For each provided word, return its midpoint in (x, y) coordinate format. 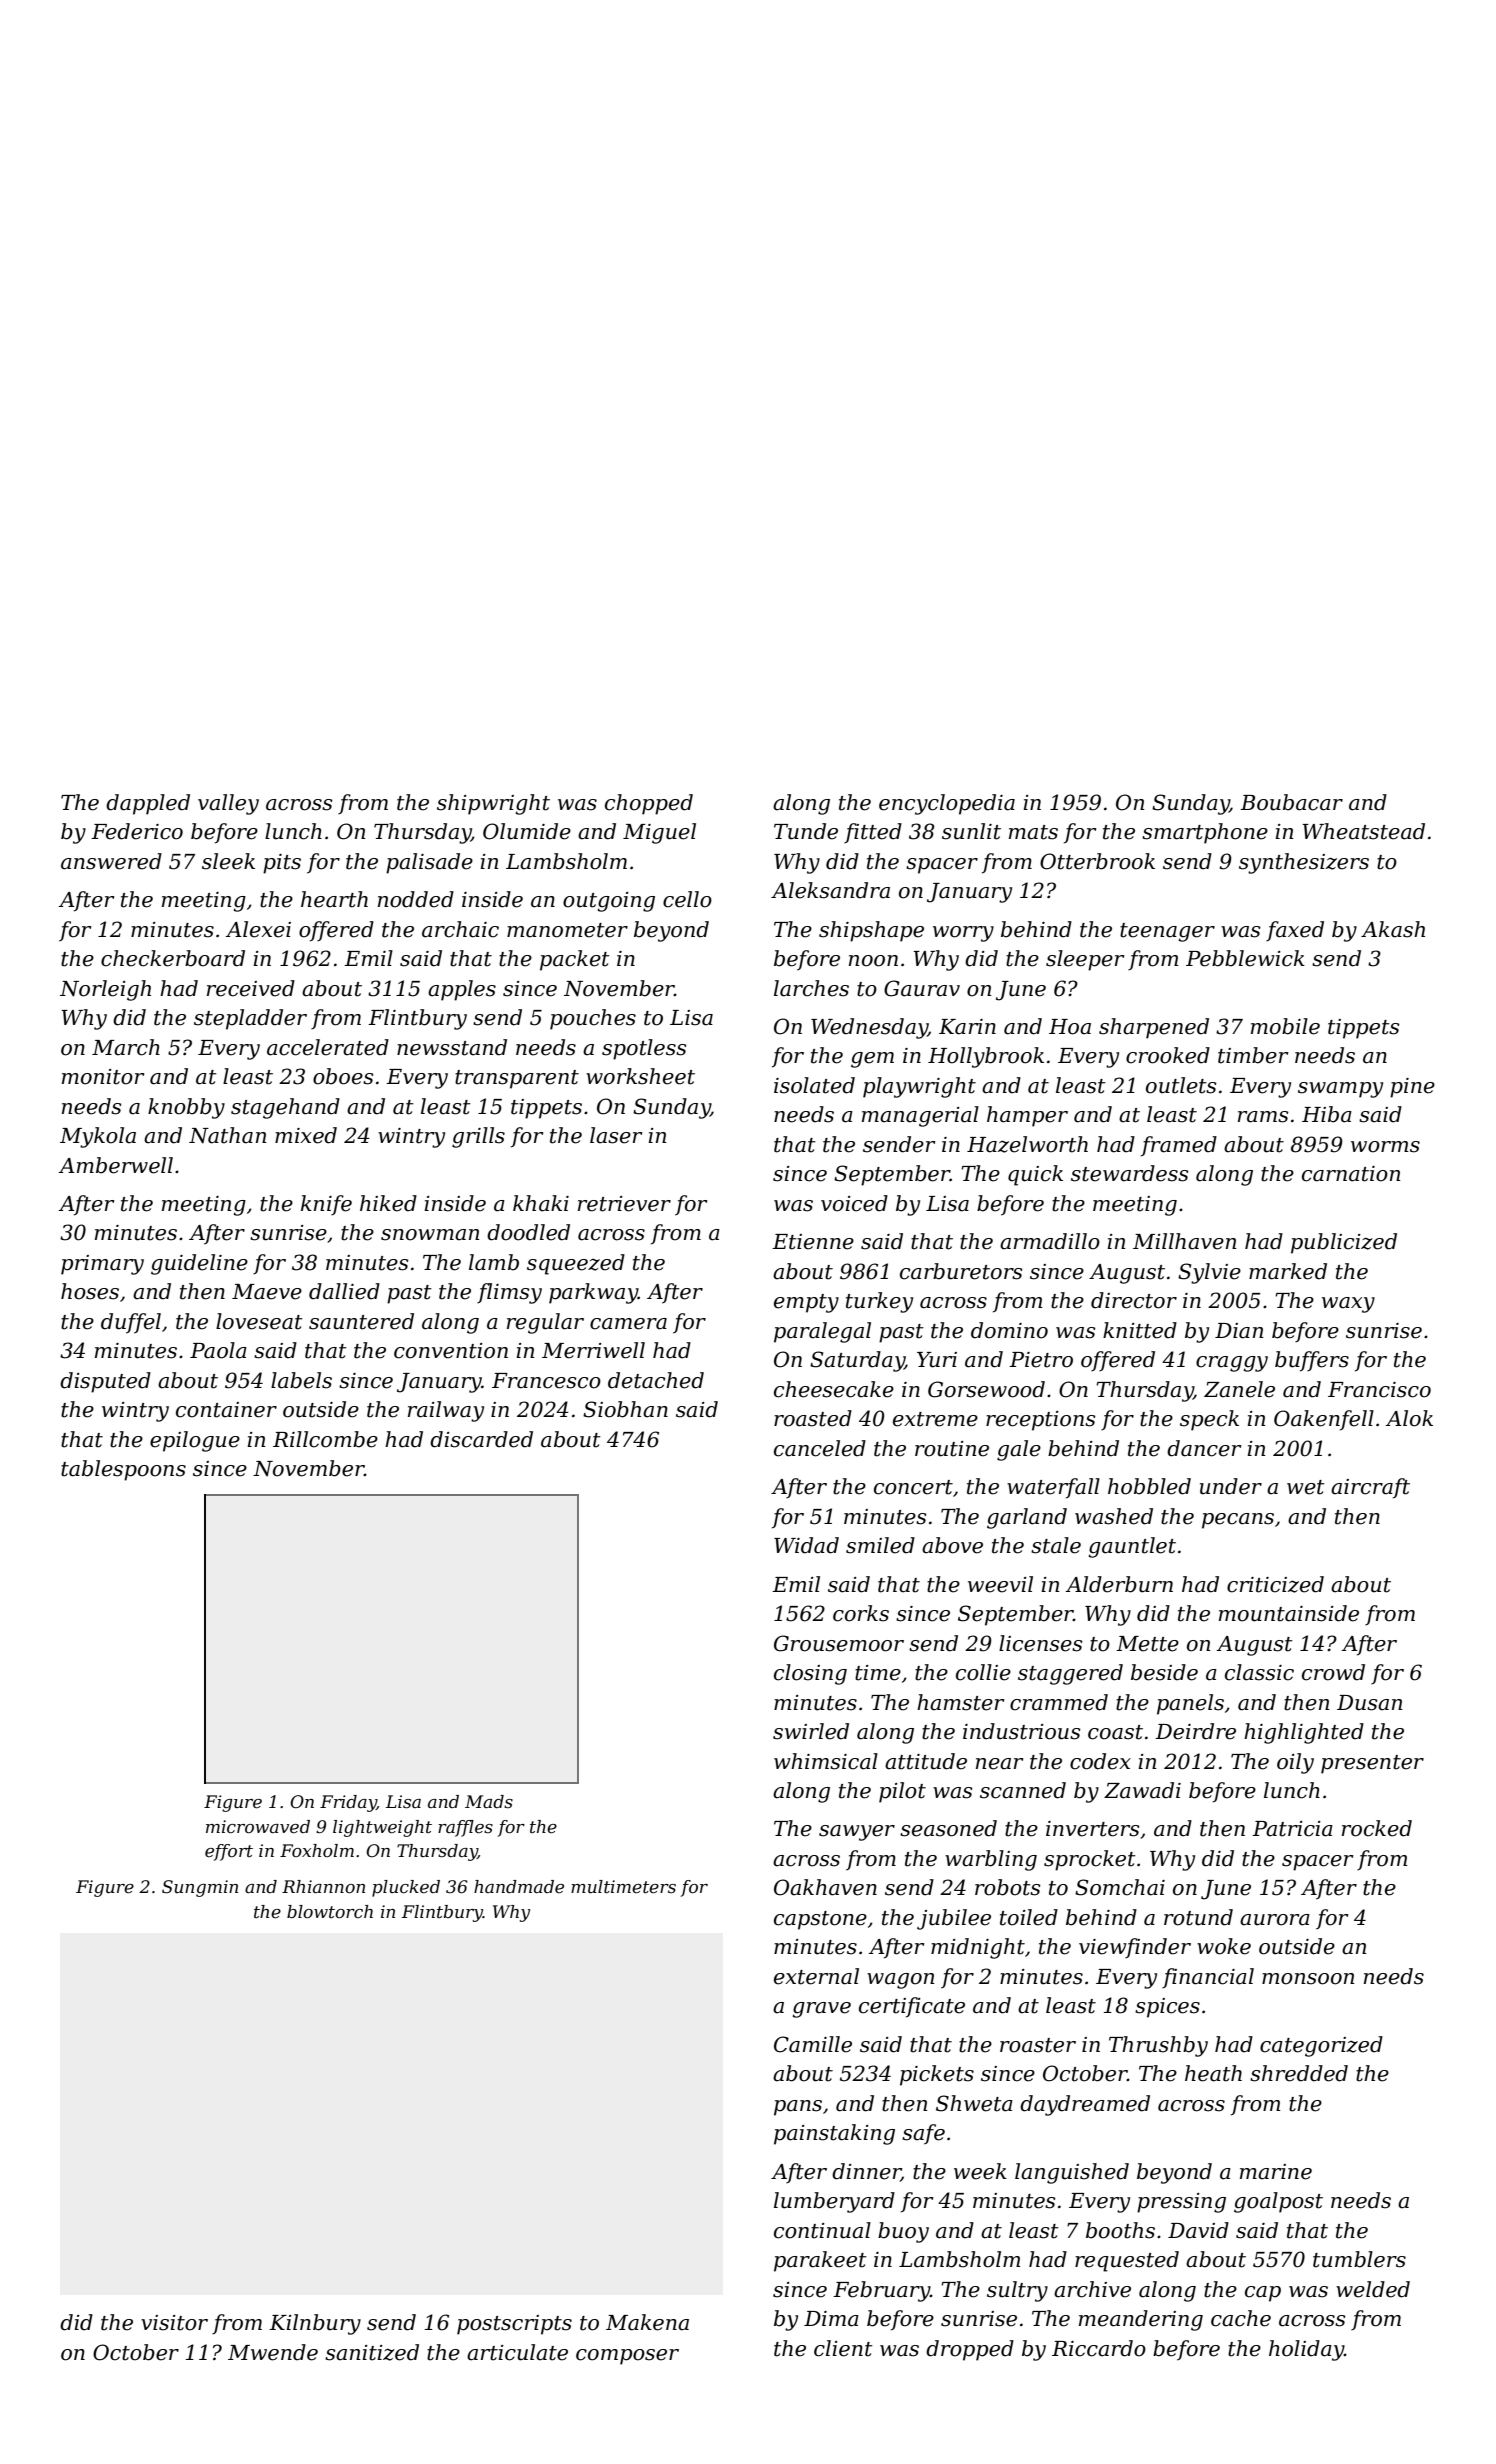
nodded (416, 899)
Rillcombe (325, 1439)
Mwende (273, 2352)
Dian (1239, 1331)
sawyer (857, 1833)
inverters (1092, 1829)
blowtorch (330, 1911)
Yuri (937, 1360)
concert (913, 1487)
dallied (344, 1291)
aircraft (1370, 1488)
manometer (567, 930)
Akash (1393, 929)
